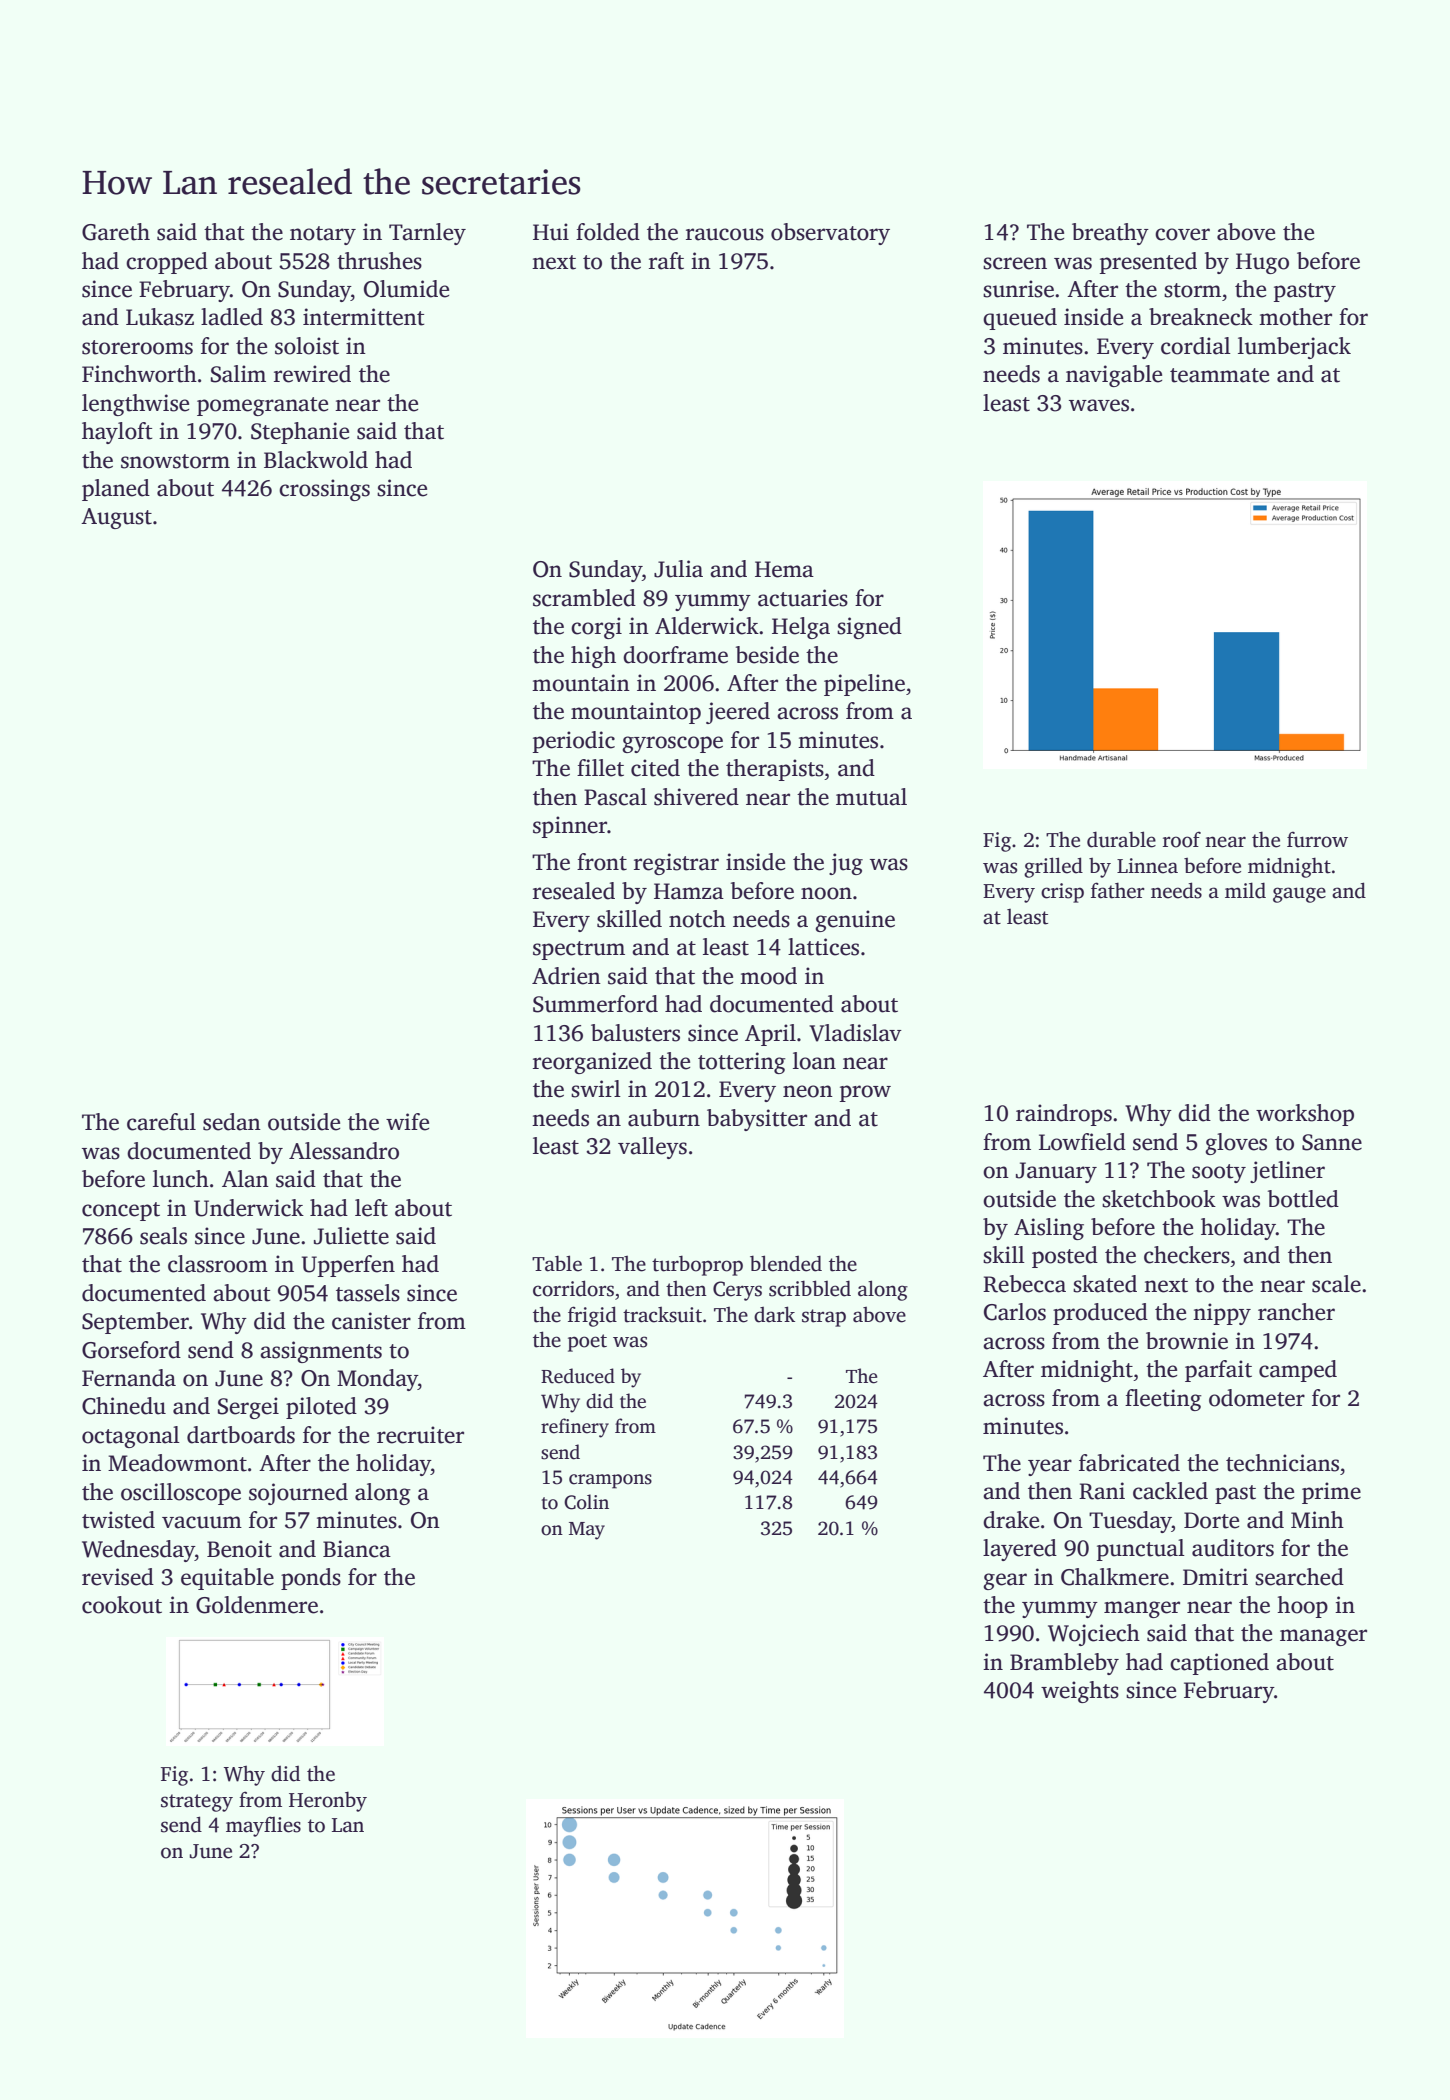 The image size is (1450, 2100). What do you see at coordinates (865, 1093) in the image?
I see `prow` at bounding box center [865, 1093].
